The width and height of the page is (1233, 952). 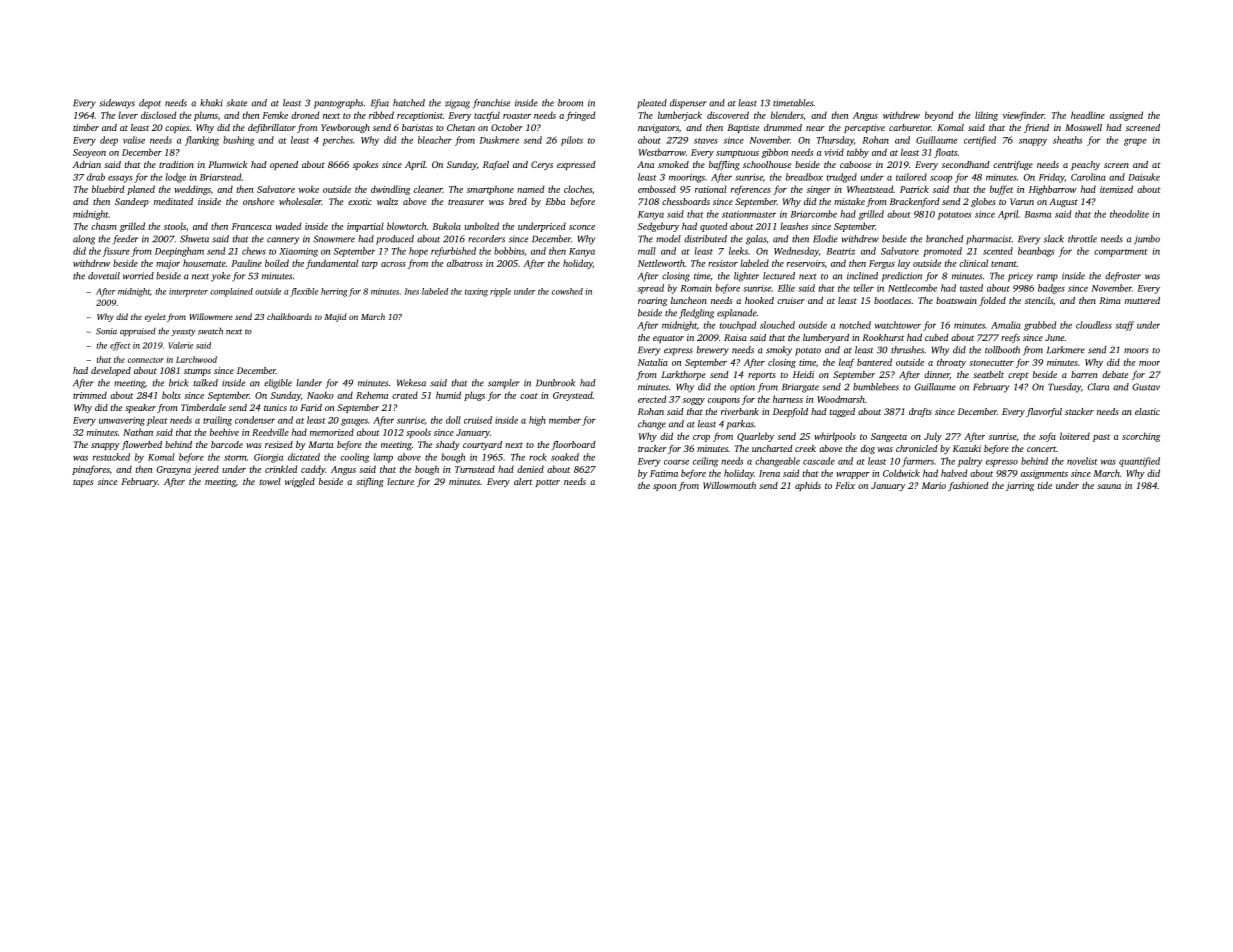 What do you see at coordinates (1135, 142) in the page?
I see `grape` at bounding box center [1135, 142].
